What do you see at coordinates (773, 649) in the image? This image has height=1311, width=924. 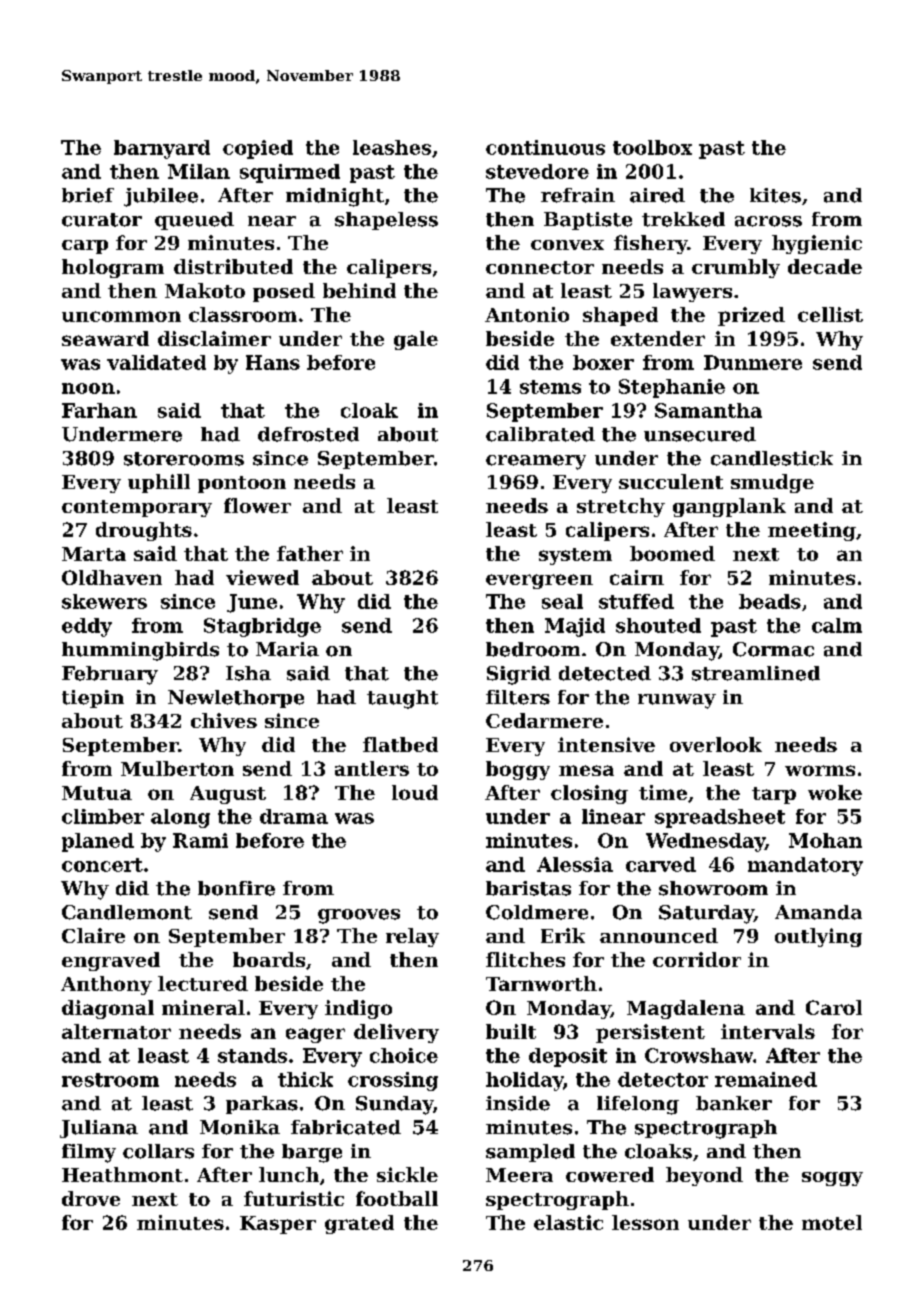 I see `Cormac` at bounding box center [773, 649].
